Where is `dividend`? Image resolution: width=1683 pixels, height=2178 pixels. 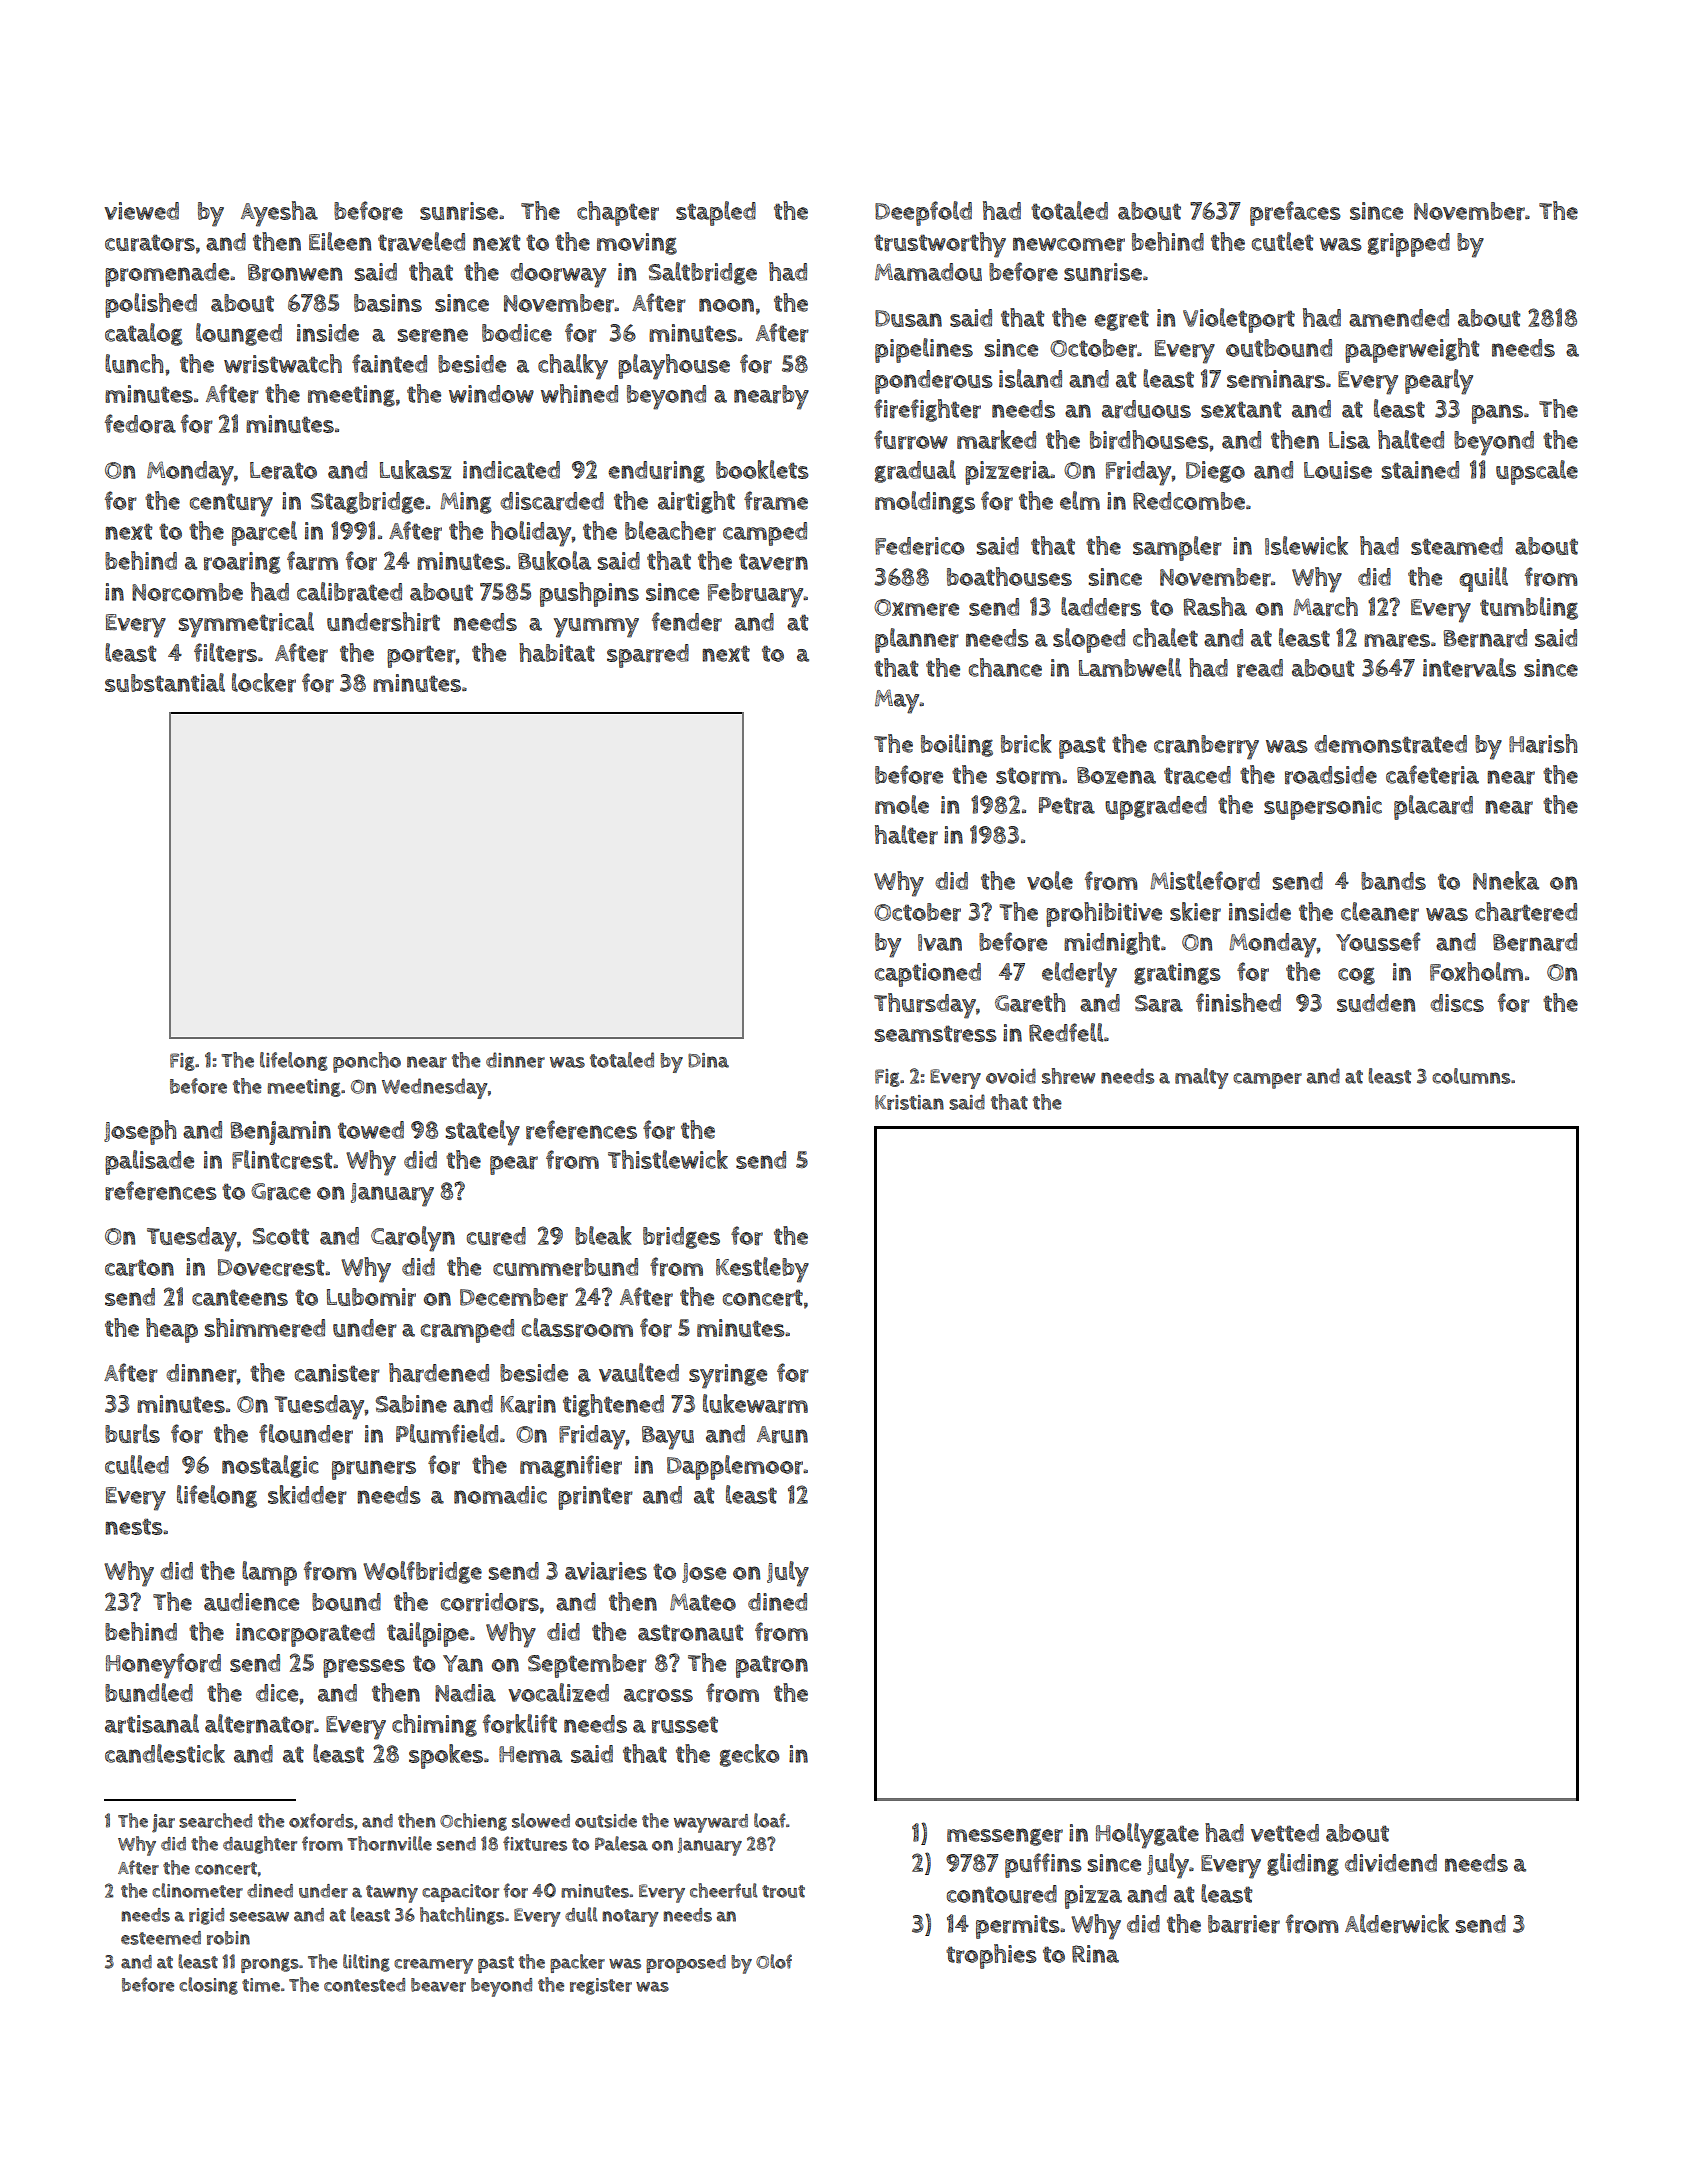
dividend is located at coordinates (1391, 1863).
